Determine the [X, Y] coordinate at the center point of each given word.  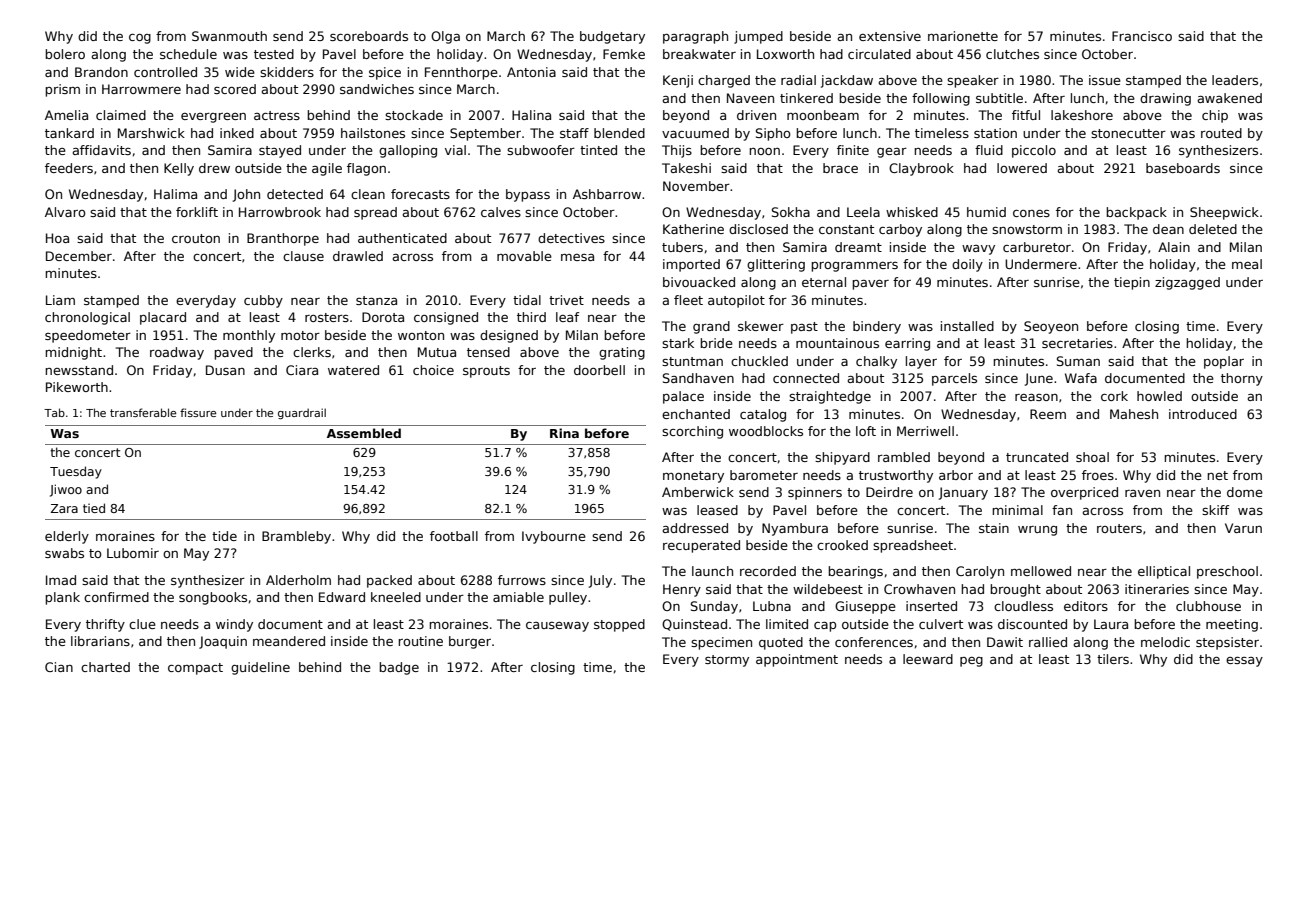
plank [62, 598]
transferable [143, 412]
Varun [1243, 528]
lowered [1022, 168]
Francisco [1142, 36]
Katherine [693, 229]
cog [140, 39]
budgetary [612, 37]
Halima [175, 194]
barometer [764, 475]
